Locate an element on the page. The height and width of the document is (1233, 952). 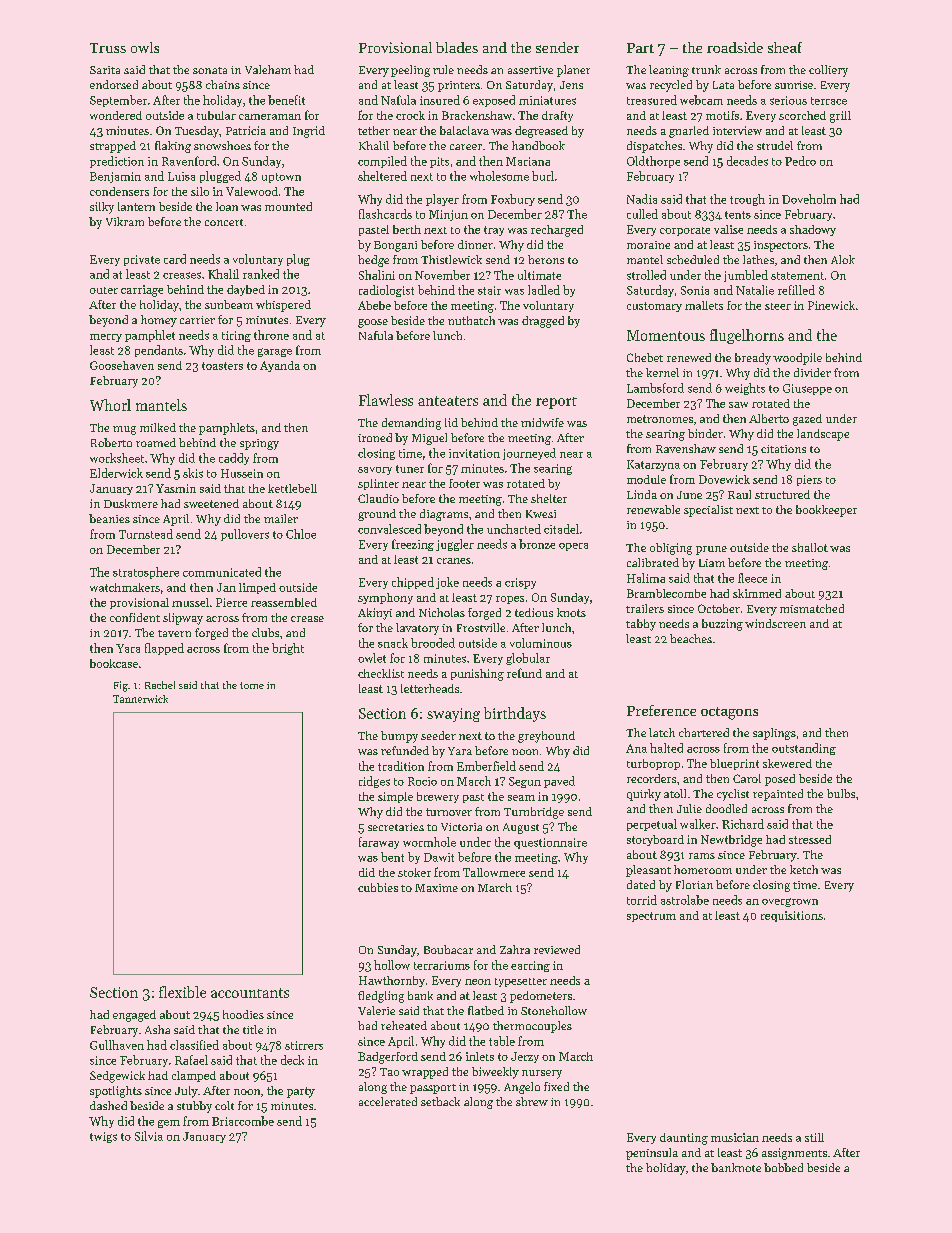
chains is located at coordinates (223, 84).
